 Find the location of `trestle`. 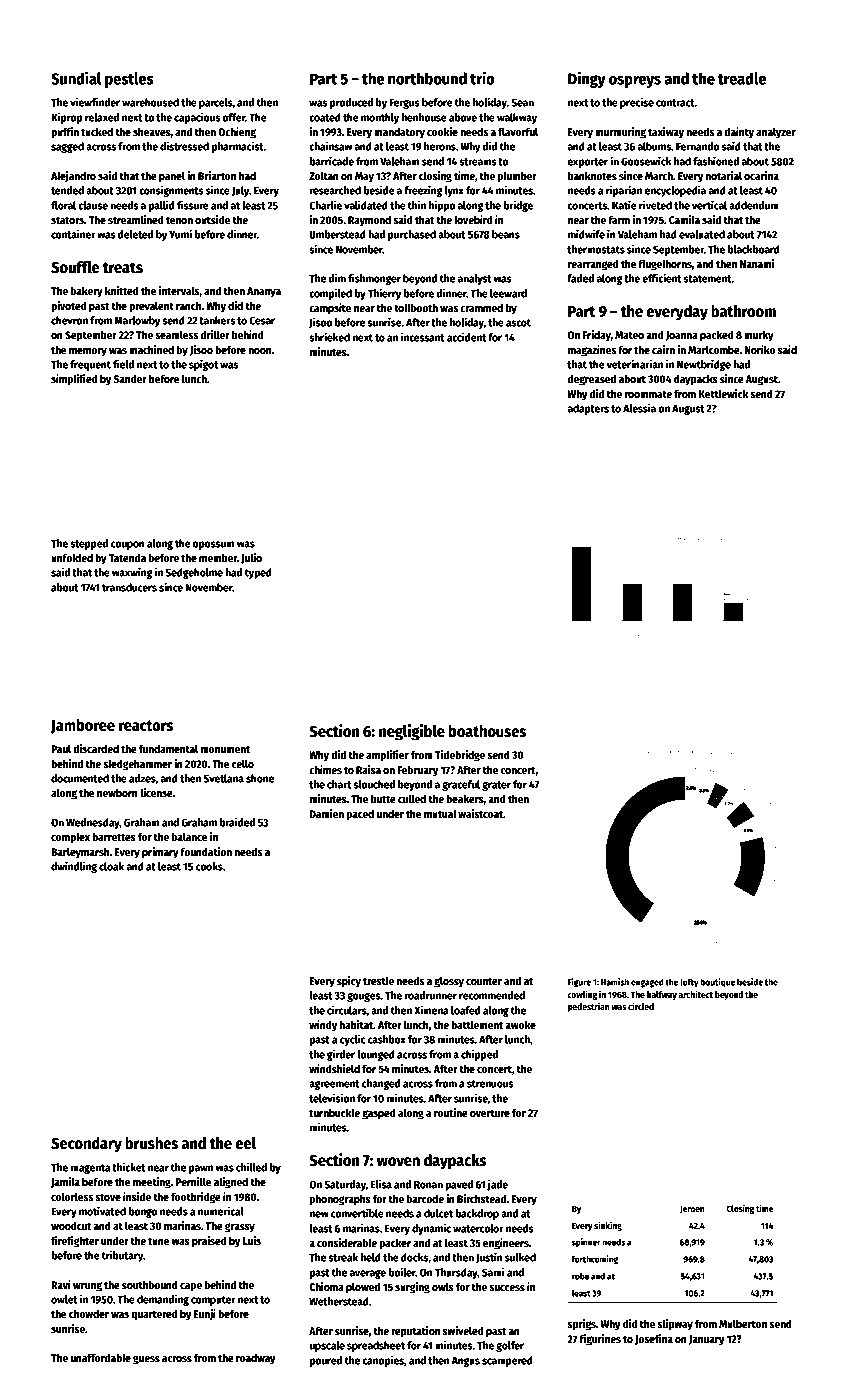

trestle is located at coordinates (378, 980).
